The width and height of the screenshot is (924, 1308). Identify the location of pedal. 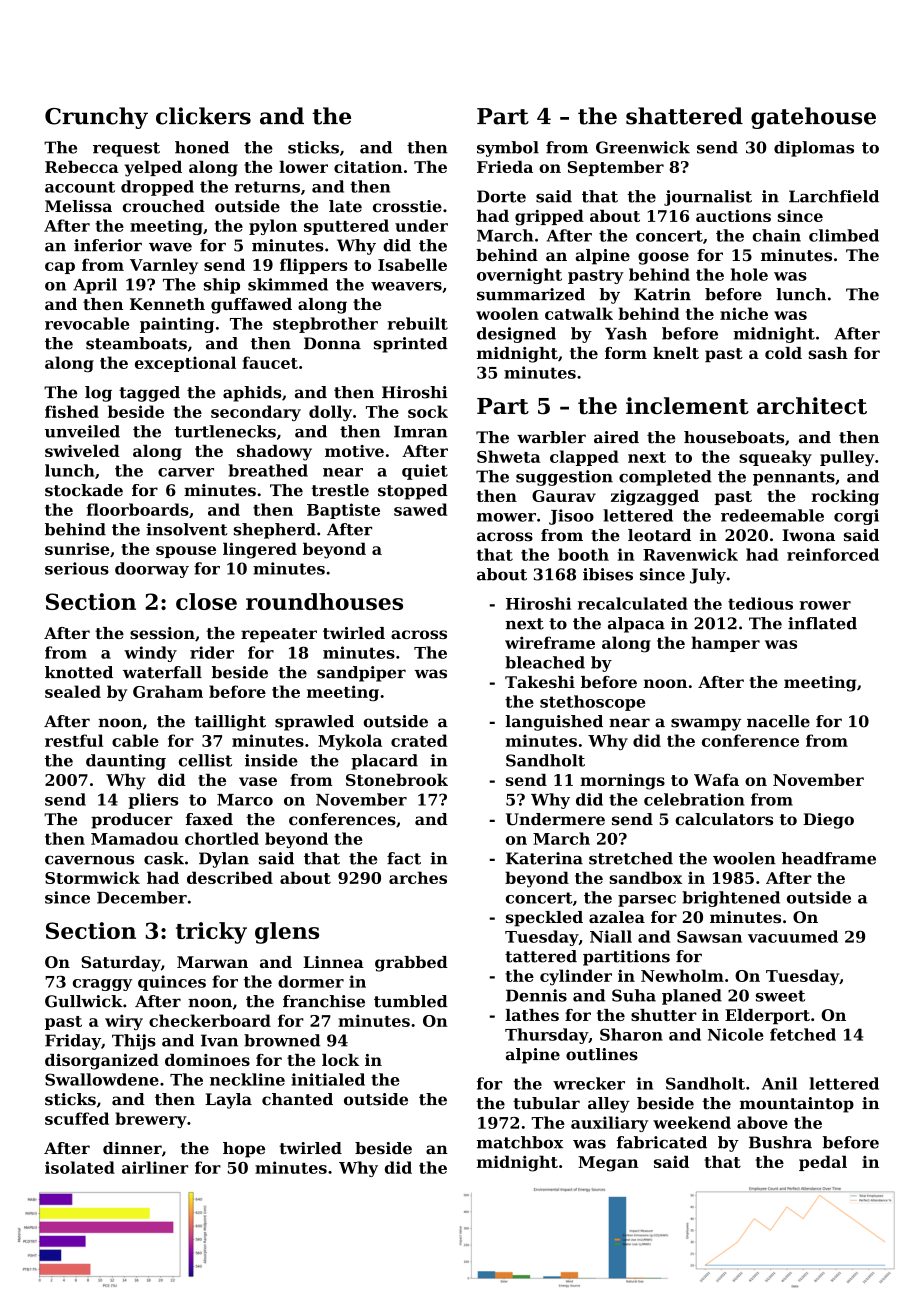
(823, 1163).
